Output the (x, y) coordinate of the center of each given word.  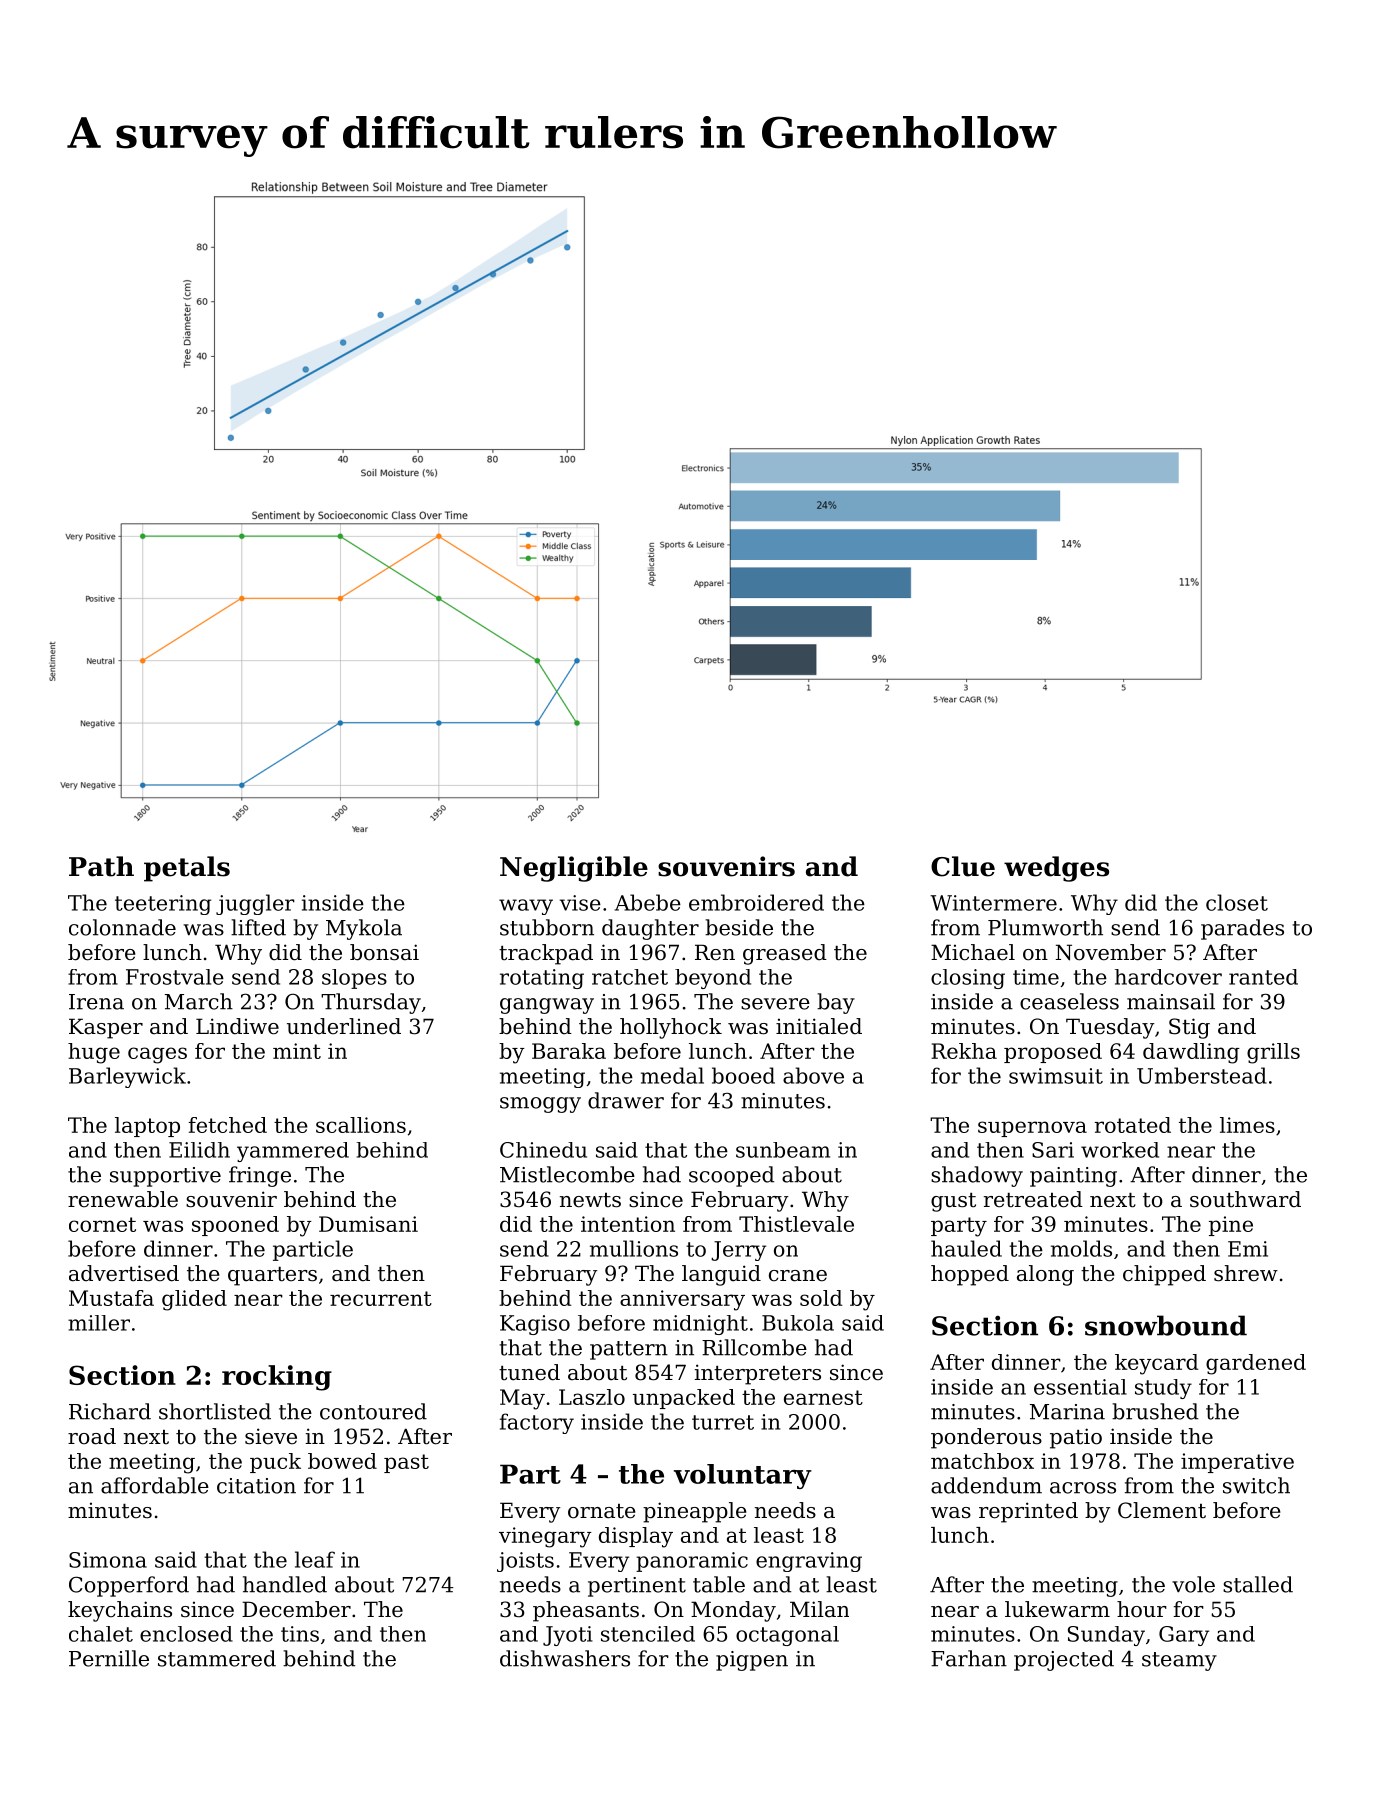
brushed (1155, 1411)
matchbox (982, 1461)
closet (1237, 902)
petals (187, 869)
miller (99, 1323)
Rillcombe (754, 1347)
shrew (1246, 1273)
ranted (1263, 977)
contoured (373, 1411)
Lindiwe (237, 1026)
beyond (713, 979)
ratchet (630, 977)
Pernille (109, 1658)
